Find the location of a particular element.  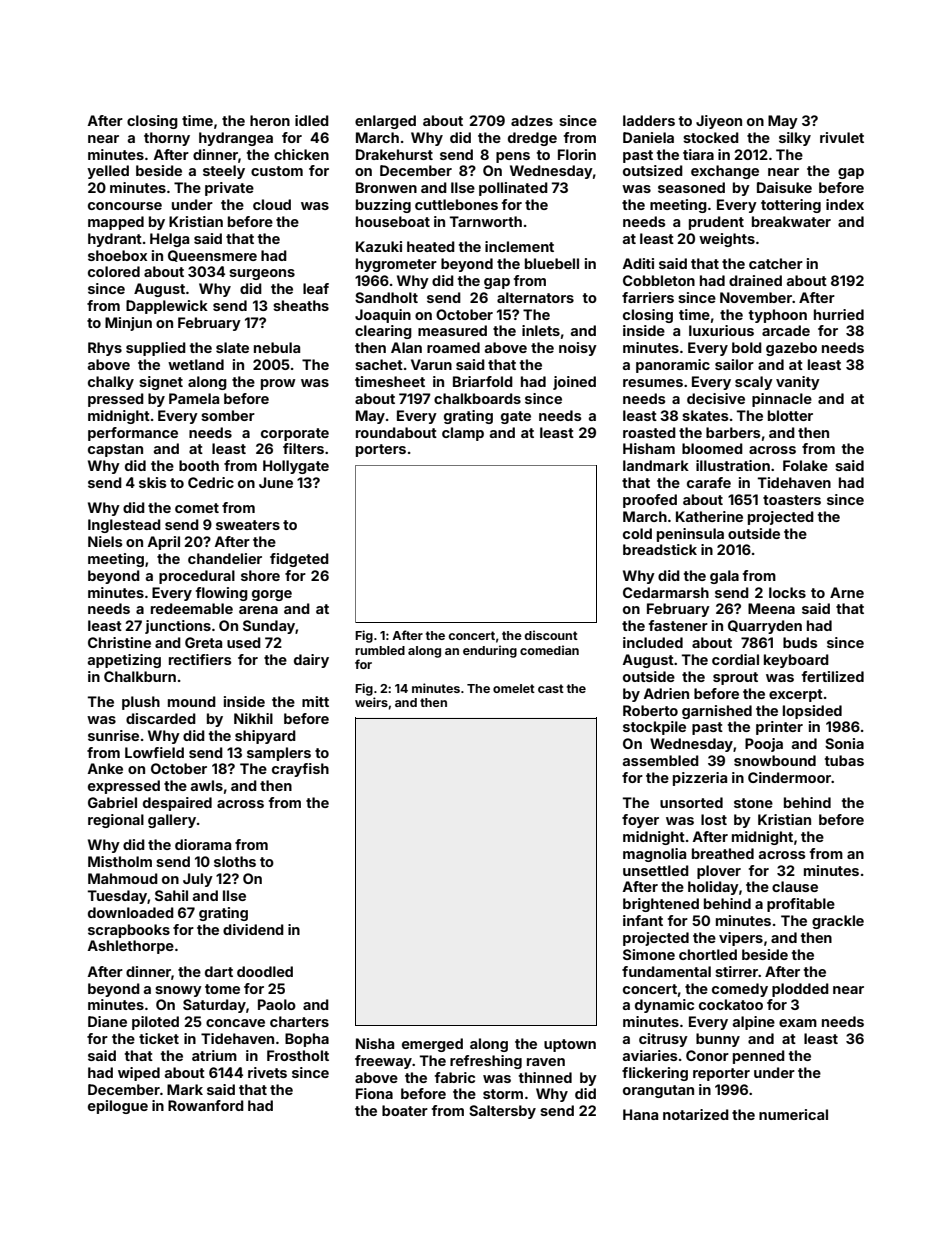

dividend is located at coordinates (253, 929).
